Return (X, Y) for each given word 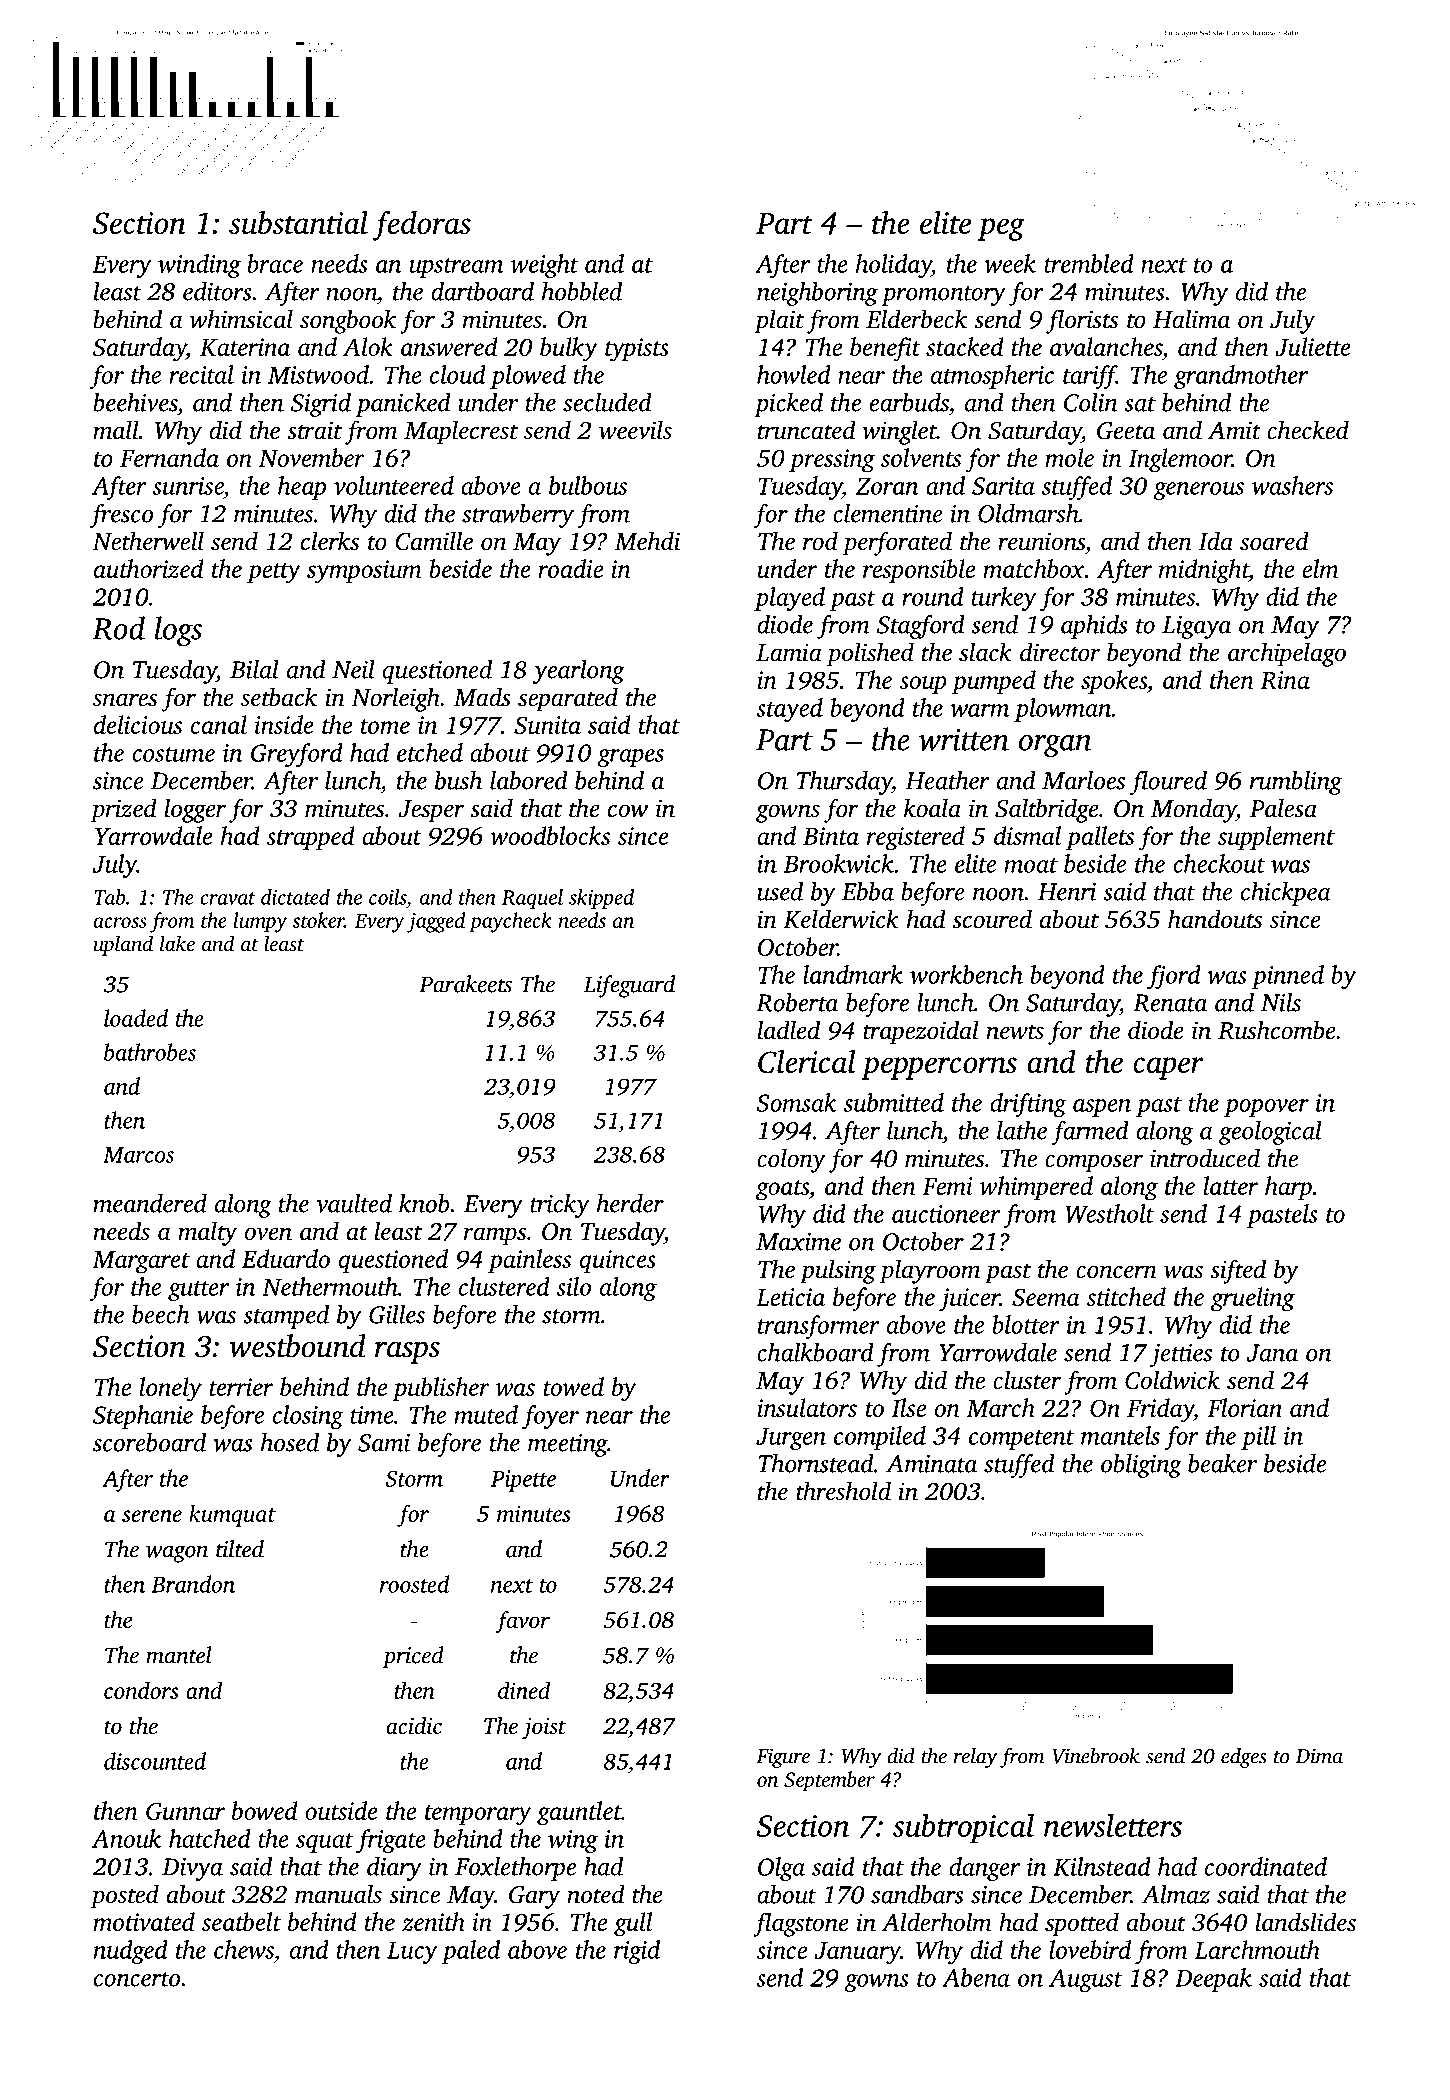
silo (573, 1286)
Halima (1191, 319)
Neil (353, 669)
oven (268, 1234)
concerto (137, 1979)
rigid (637, 1952)
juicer (969, 1300)
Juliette (1313, 346)
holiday (894, 266)
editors (217, 291)
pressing (832, 461)
